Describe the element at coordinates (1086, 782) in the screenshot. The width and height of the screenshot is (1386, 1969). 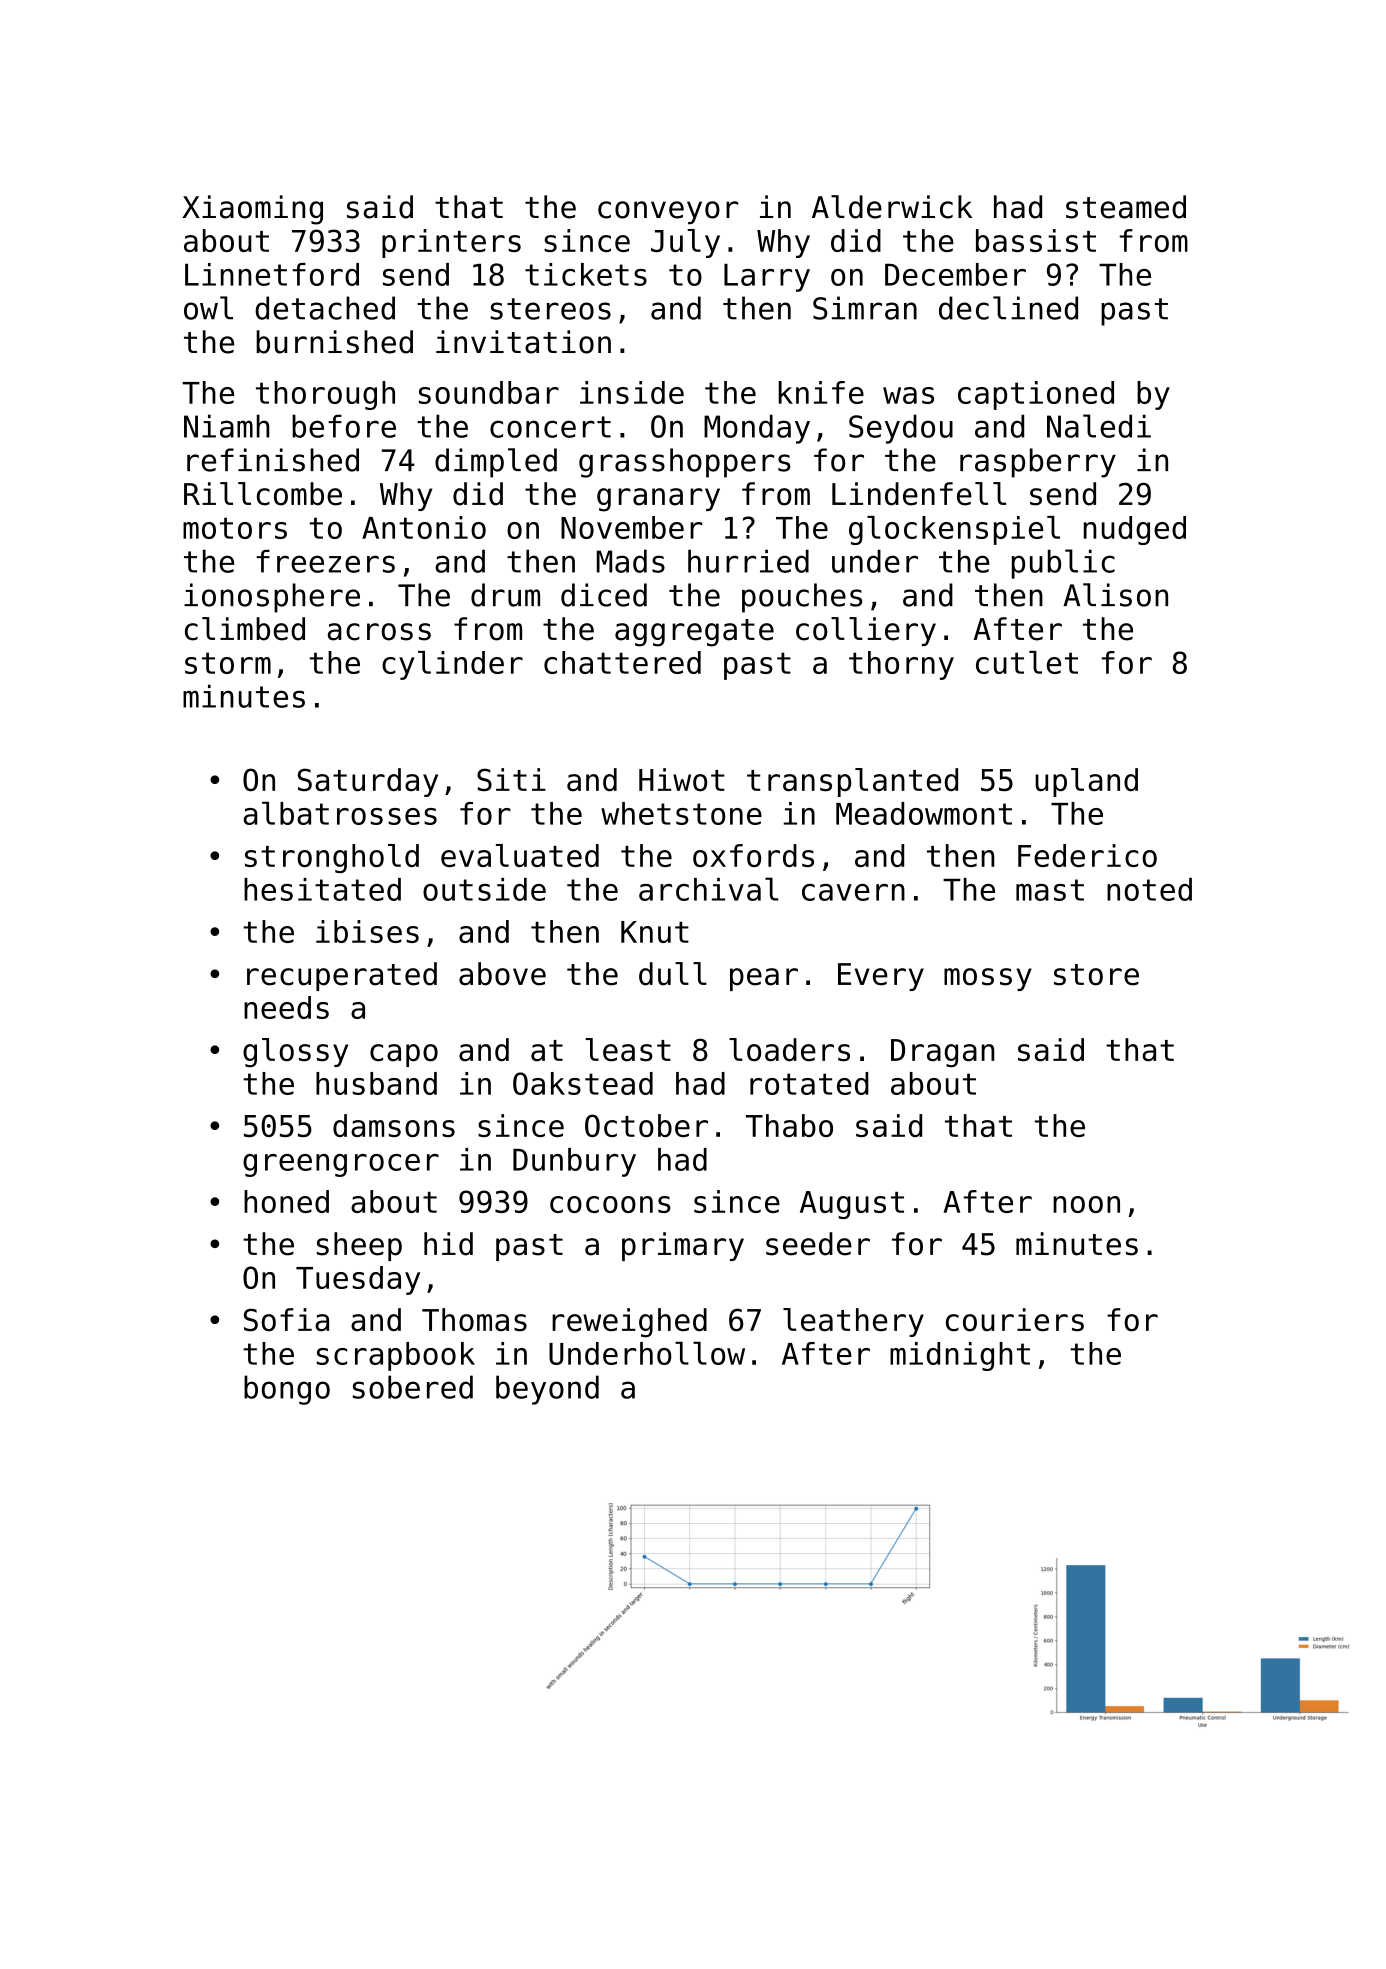
I see `upland` at that location.
